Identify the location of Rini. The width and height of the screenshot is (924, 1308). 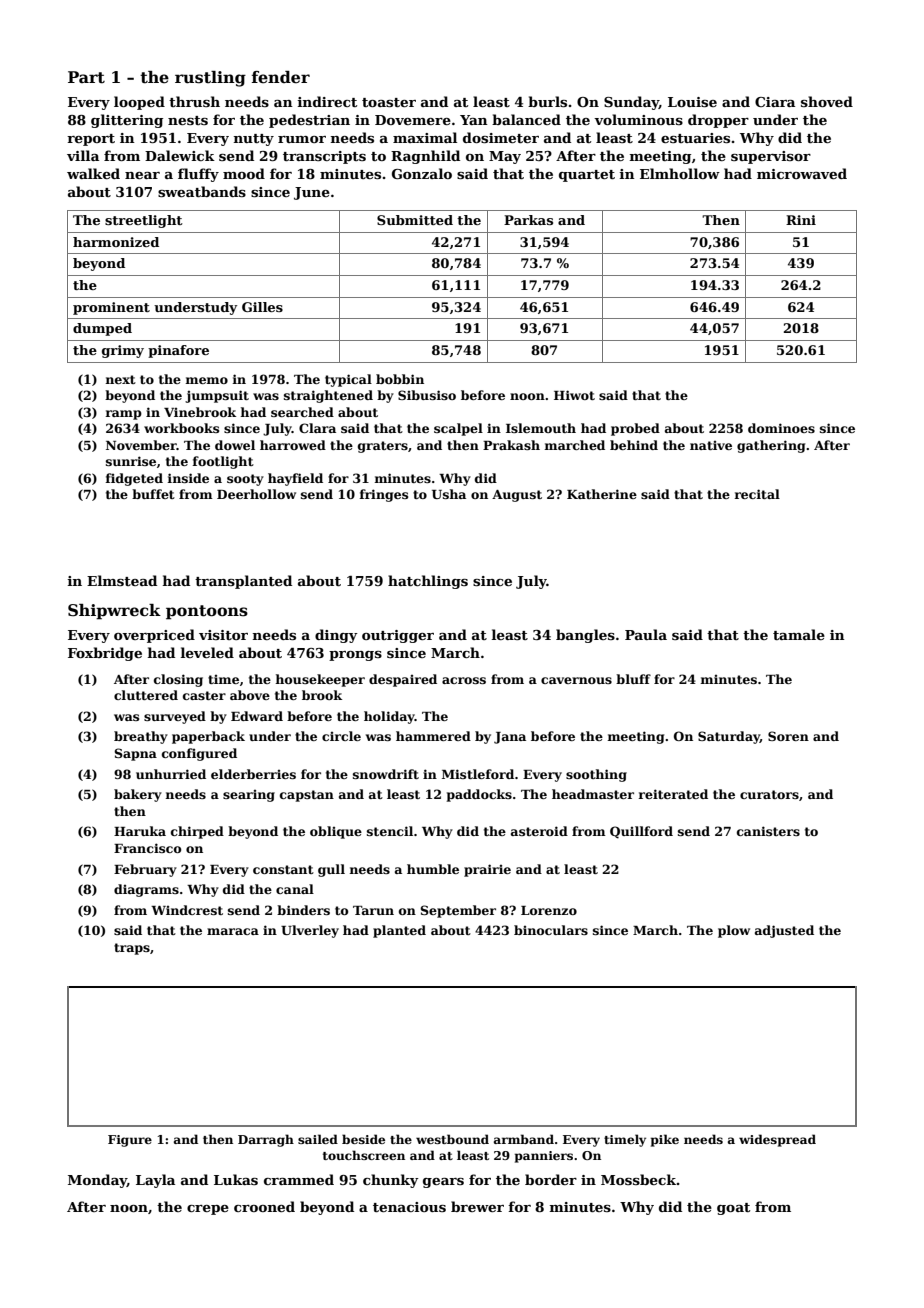
(801, 220).
